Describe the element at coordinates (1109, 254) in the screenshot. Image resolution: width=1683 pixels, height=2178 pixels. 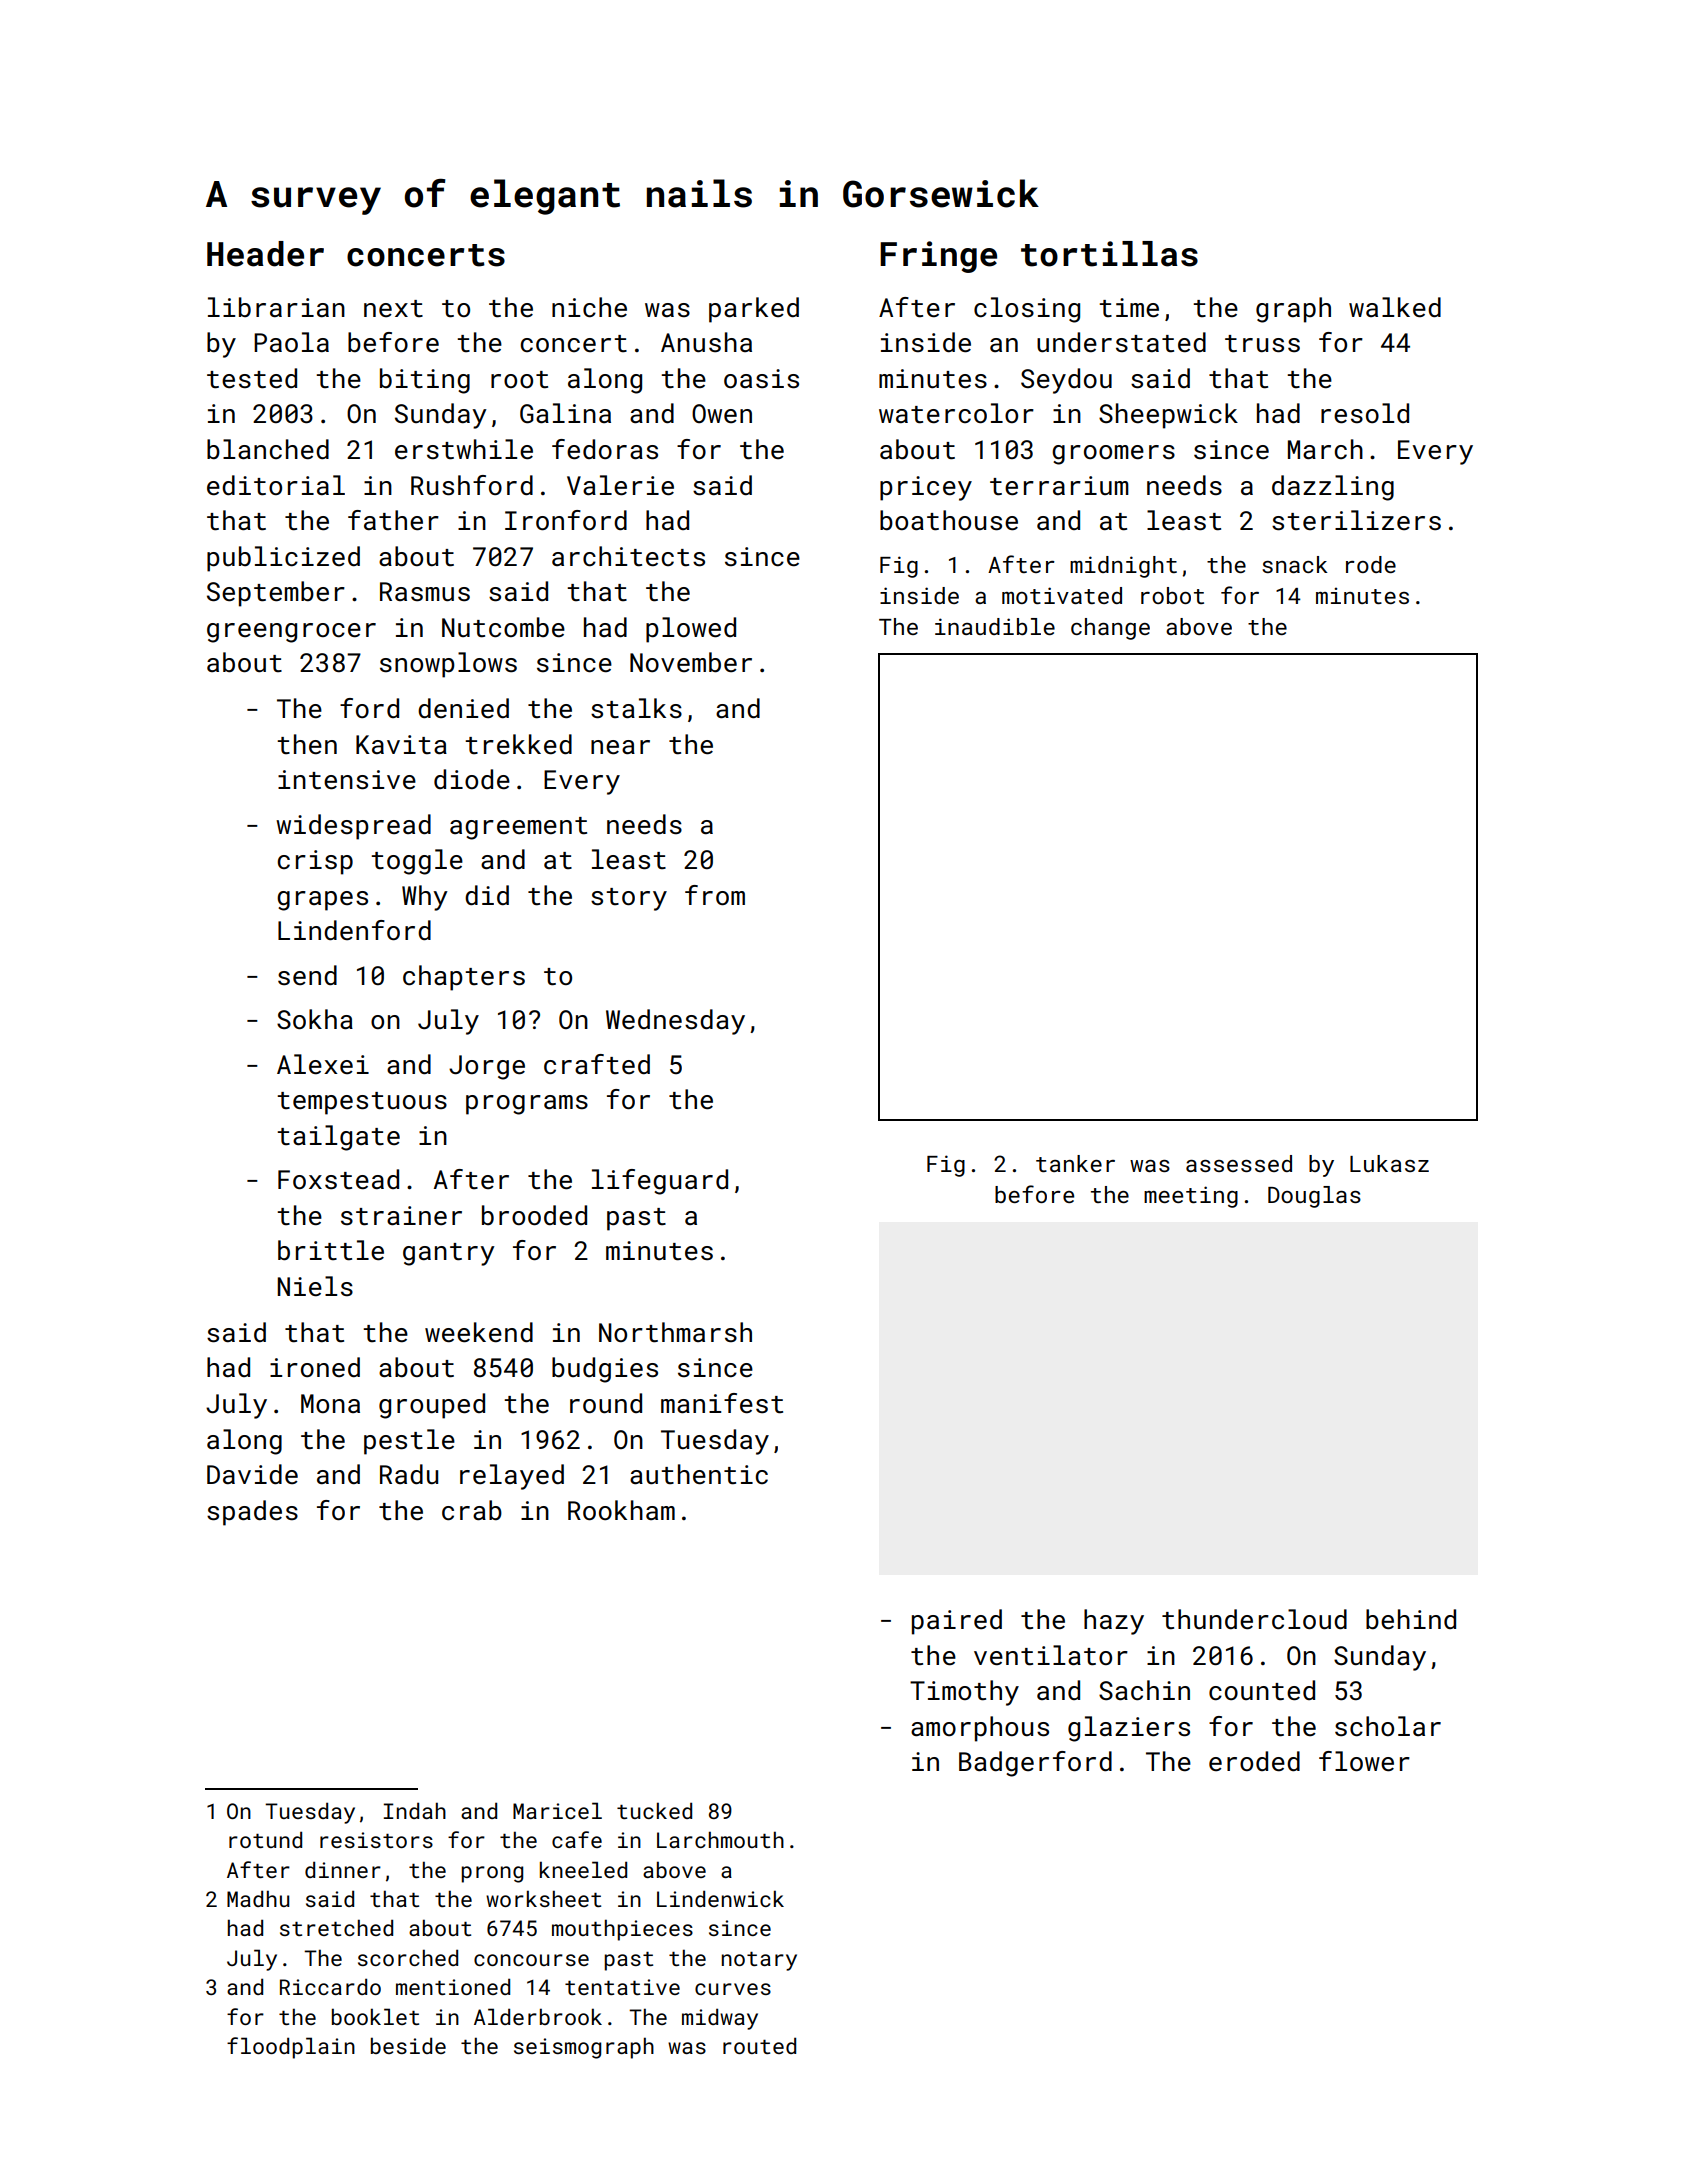
I see `tortillas` at that location.
